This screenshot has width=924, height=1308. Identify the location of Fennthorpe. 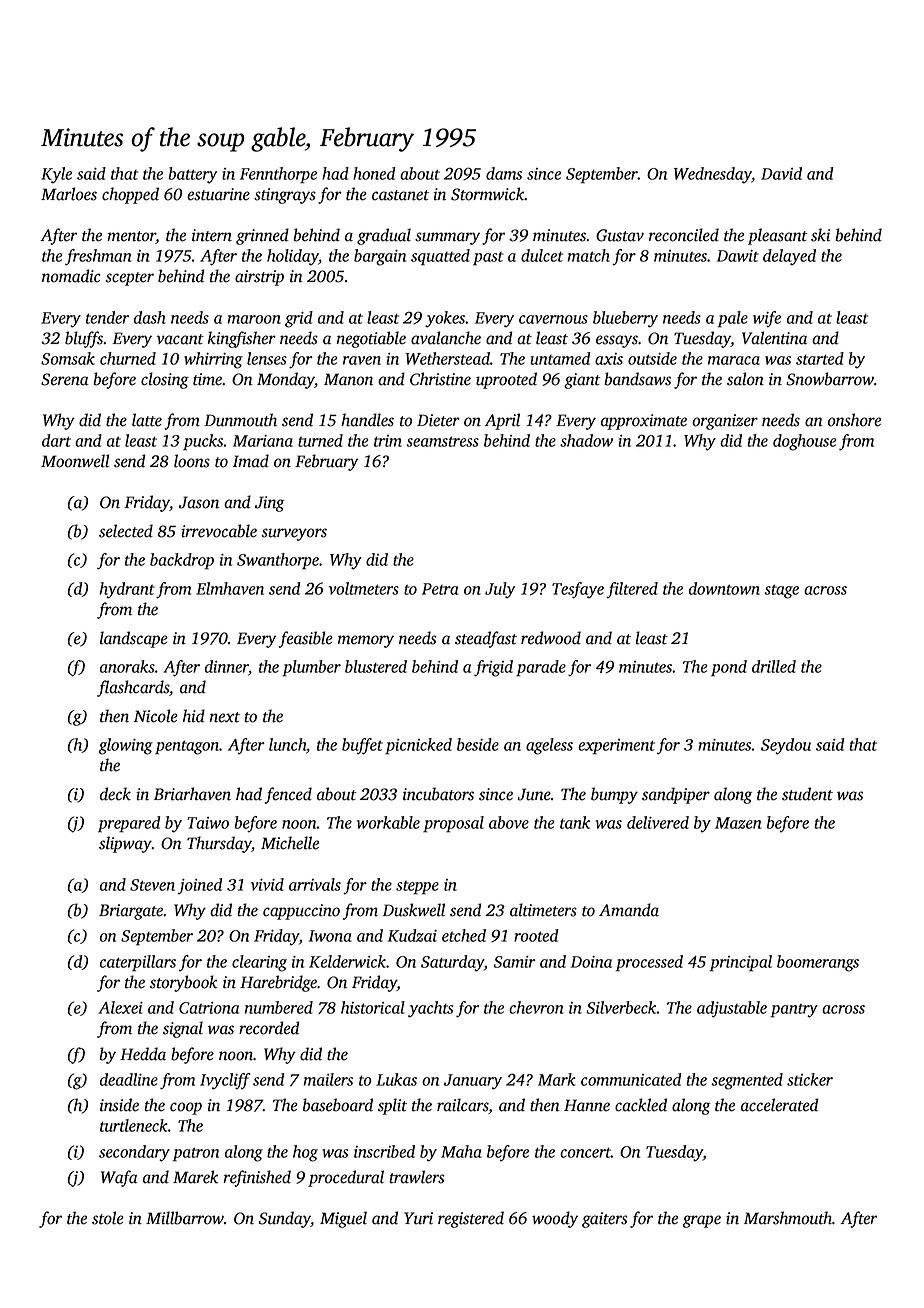
(278, 175).
